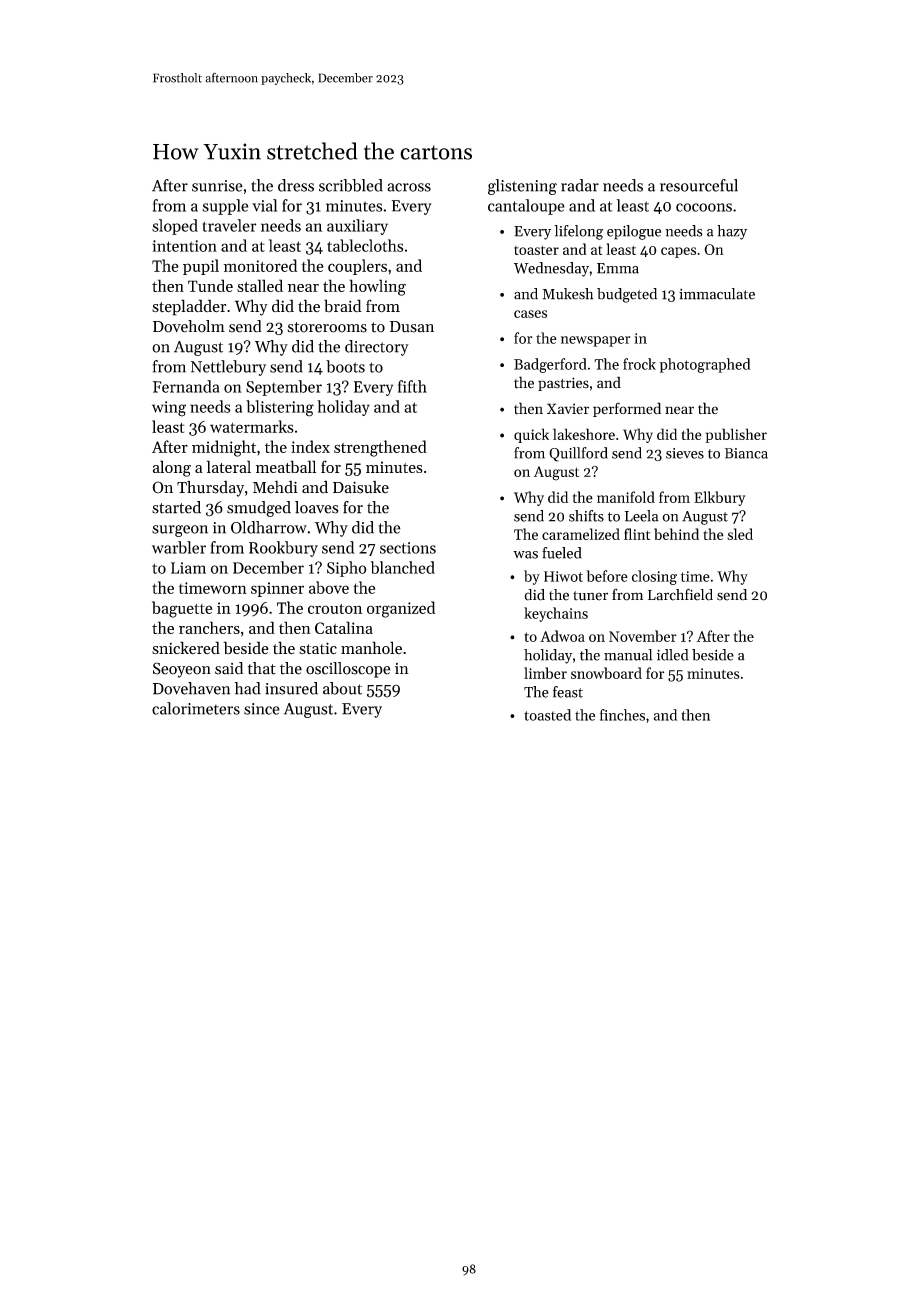 The image size is (924, 1311). Describe the element at coordinates (296, 185) in the page. I see `dress` at that location.
